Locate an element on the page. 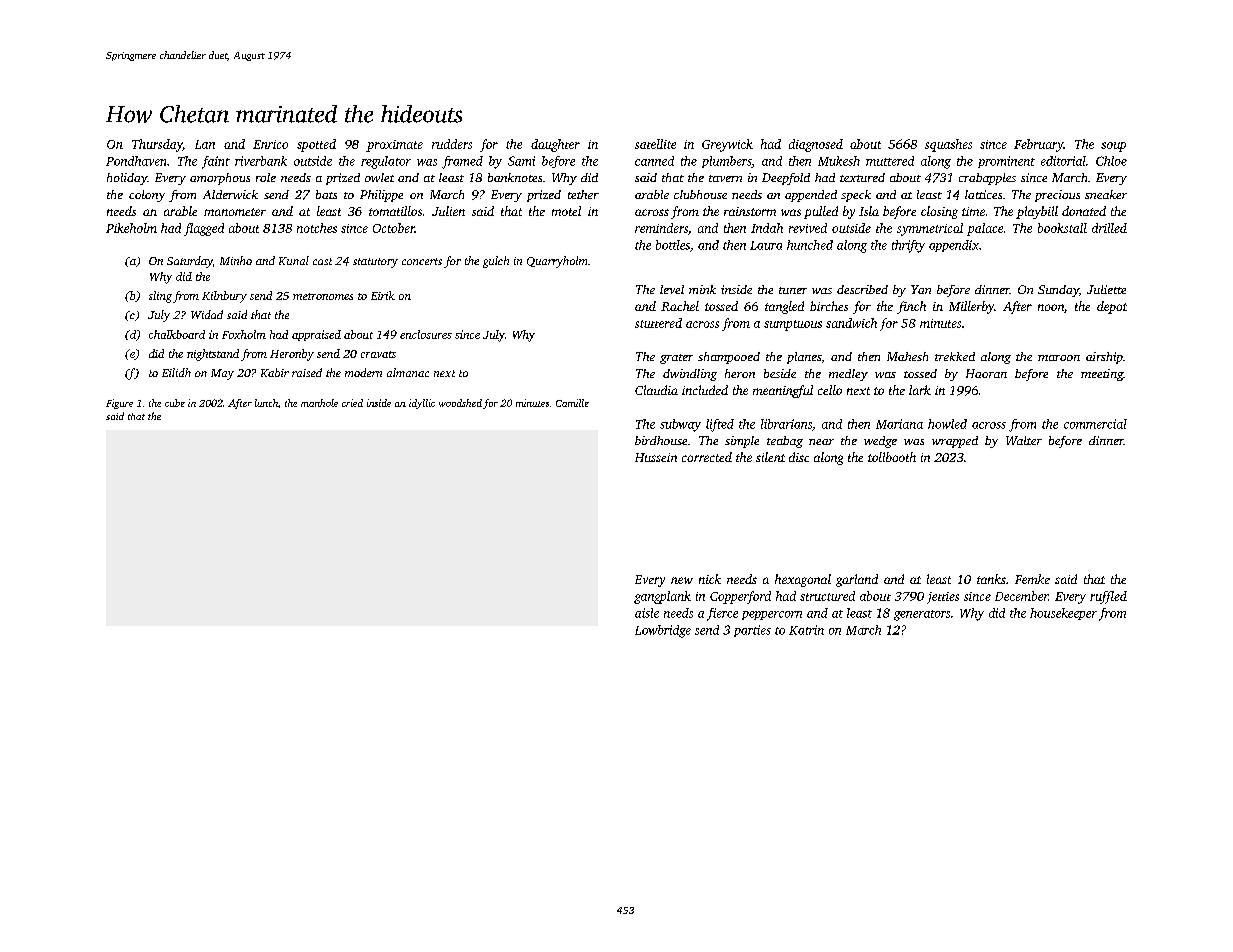 The height and width of the document is (952, 1233). manhole is located at coordinates (319, 403).
